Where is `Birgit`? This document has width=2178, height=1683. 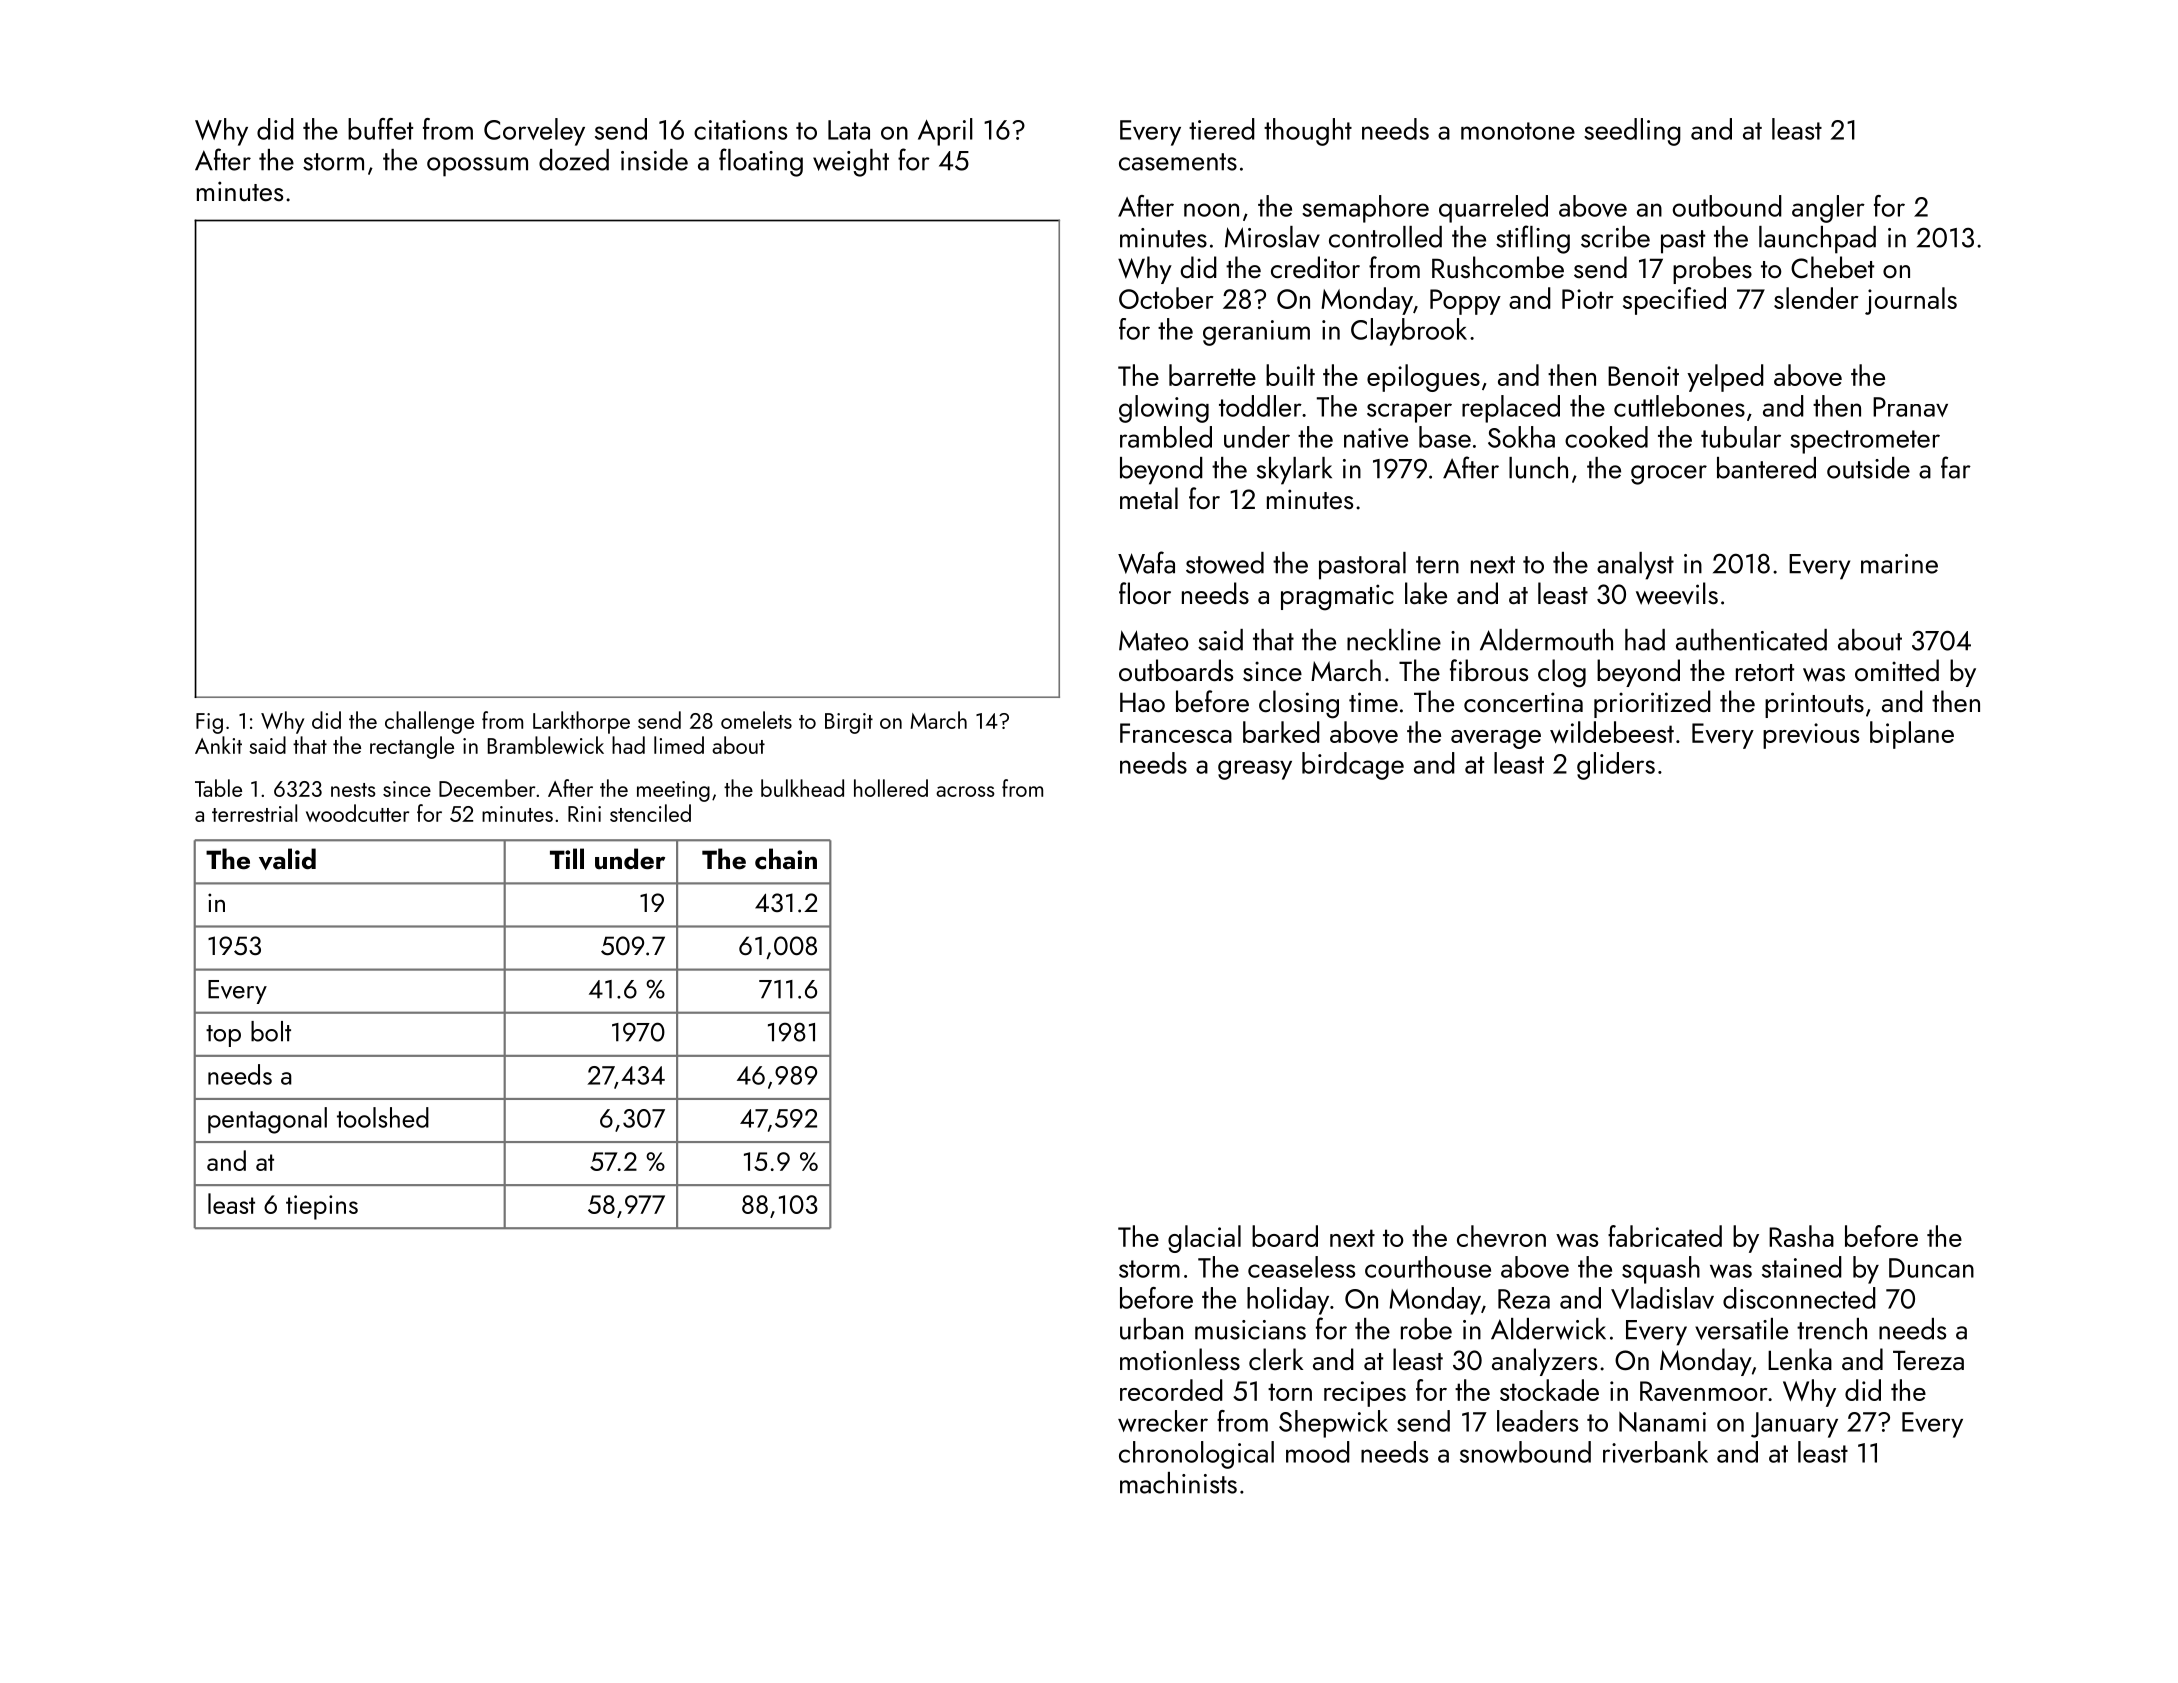 Birgit is located at coordinates (849, 723).
